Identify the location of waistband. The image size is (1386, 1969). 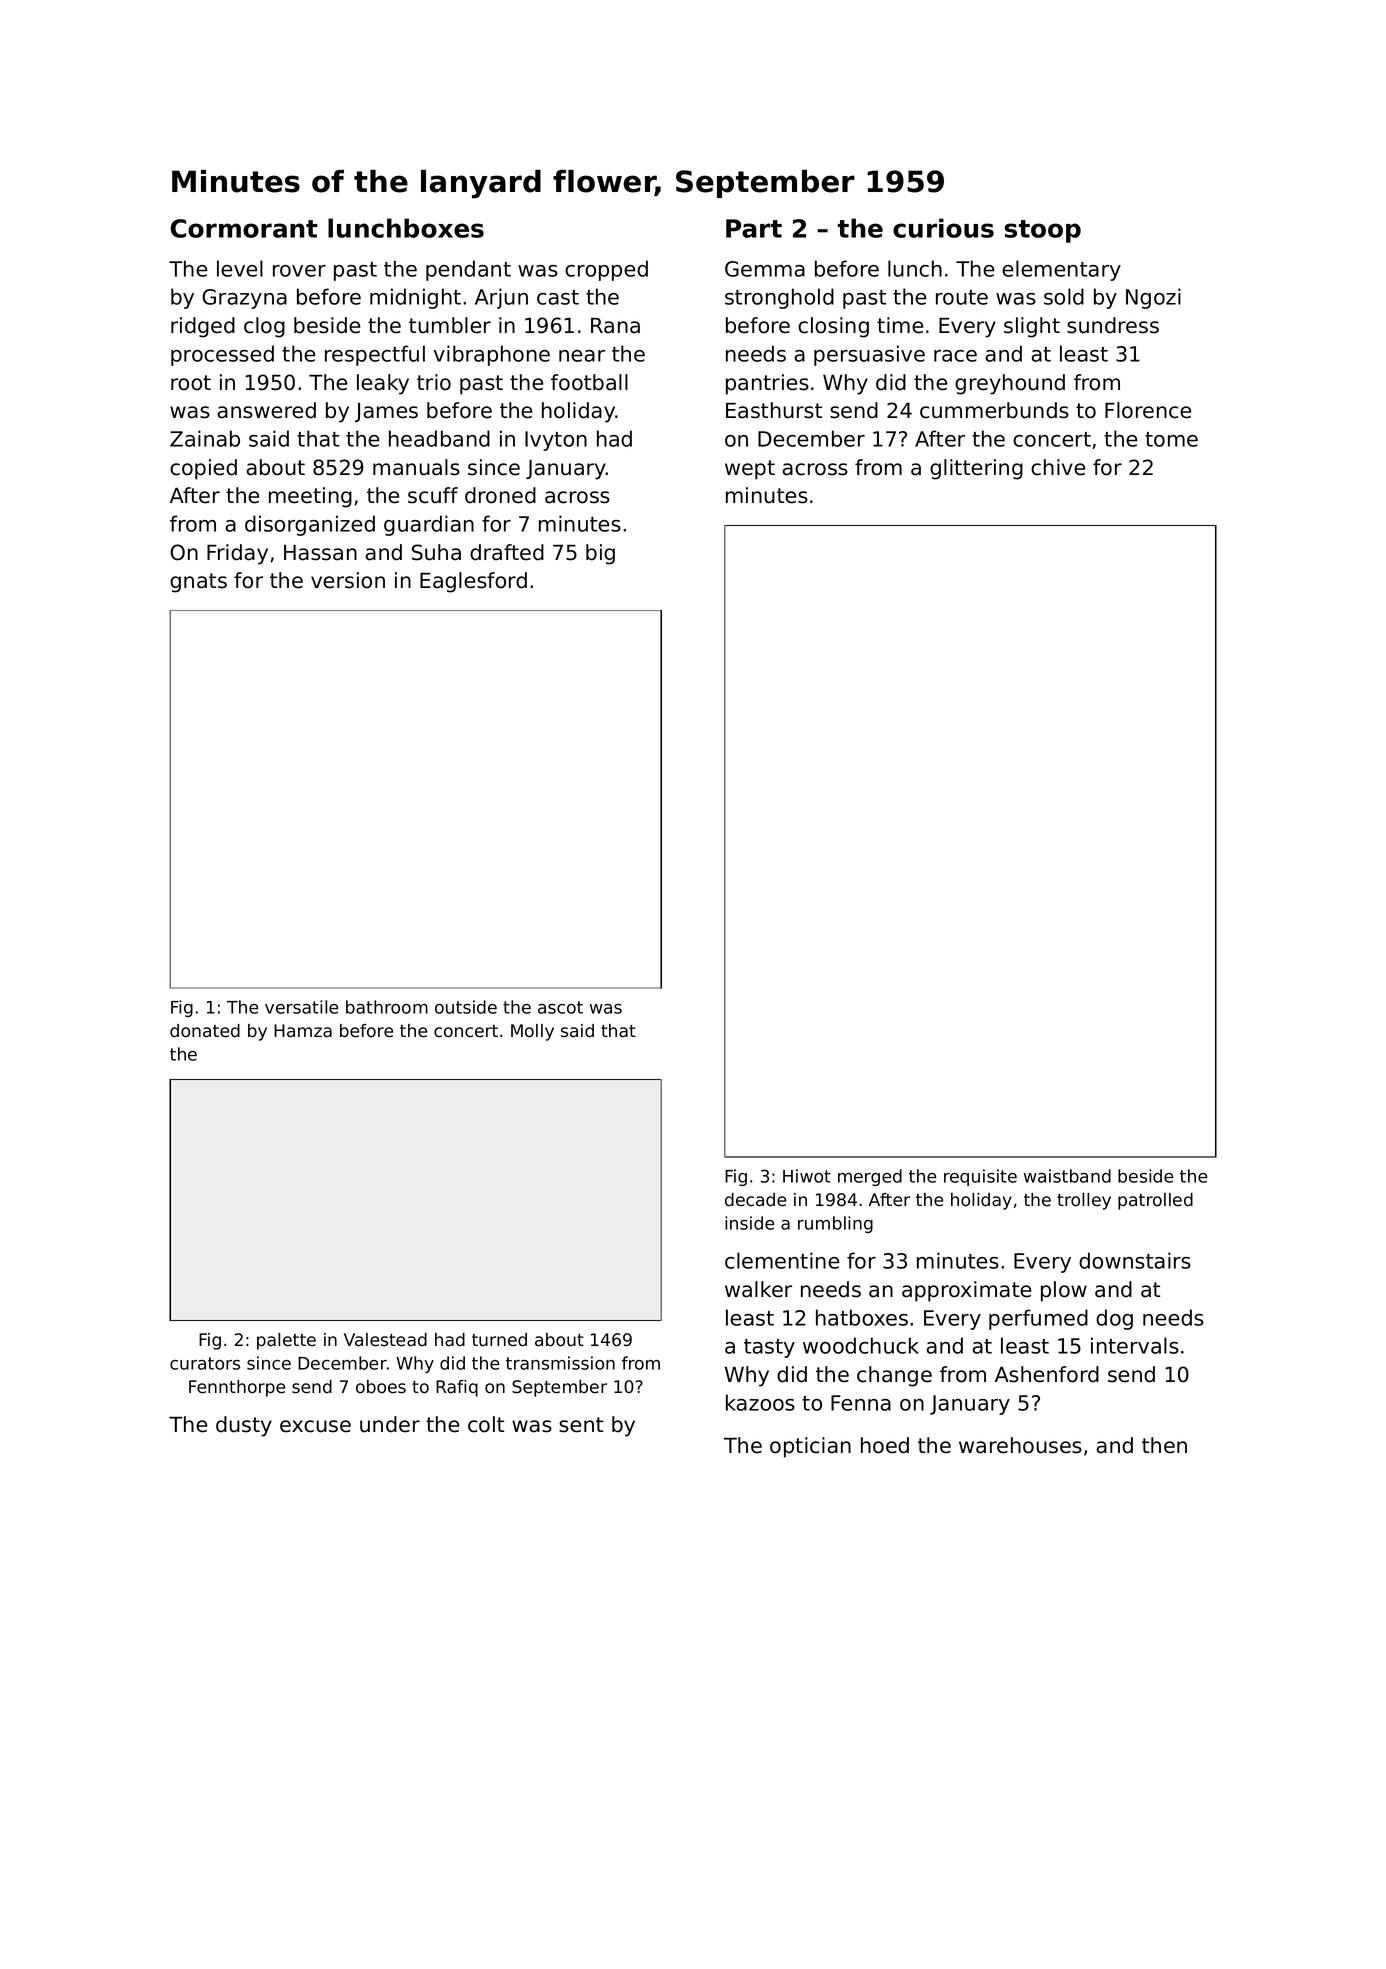
(1067, 1176).
